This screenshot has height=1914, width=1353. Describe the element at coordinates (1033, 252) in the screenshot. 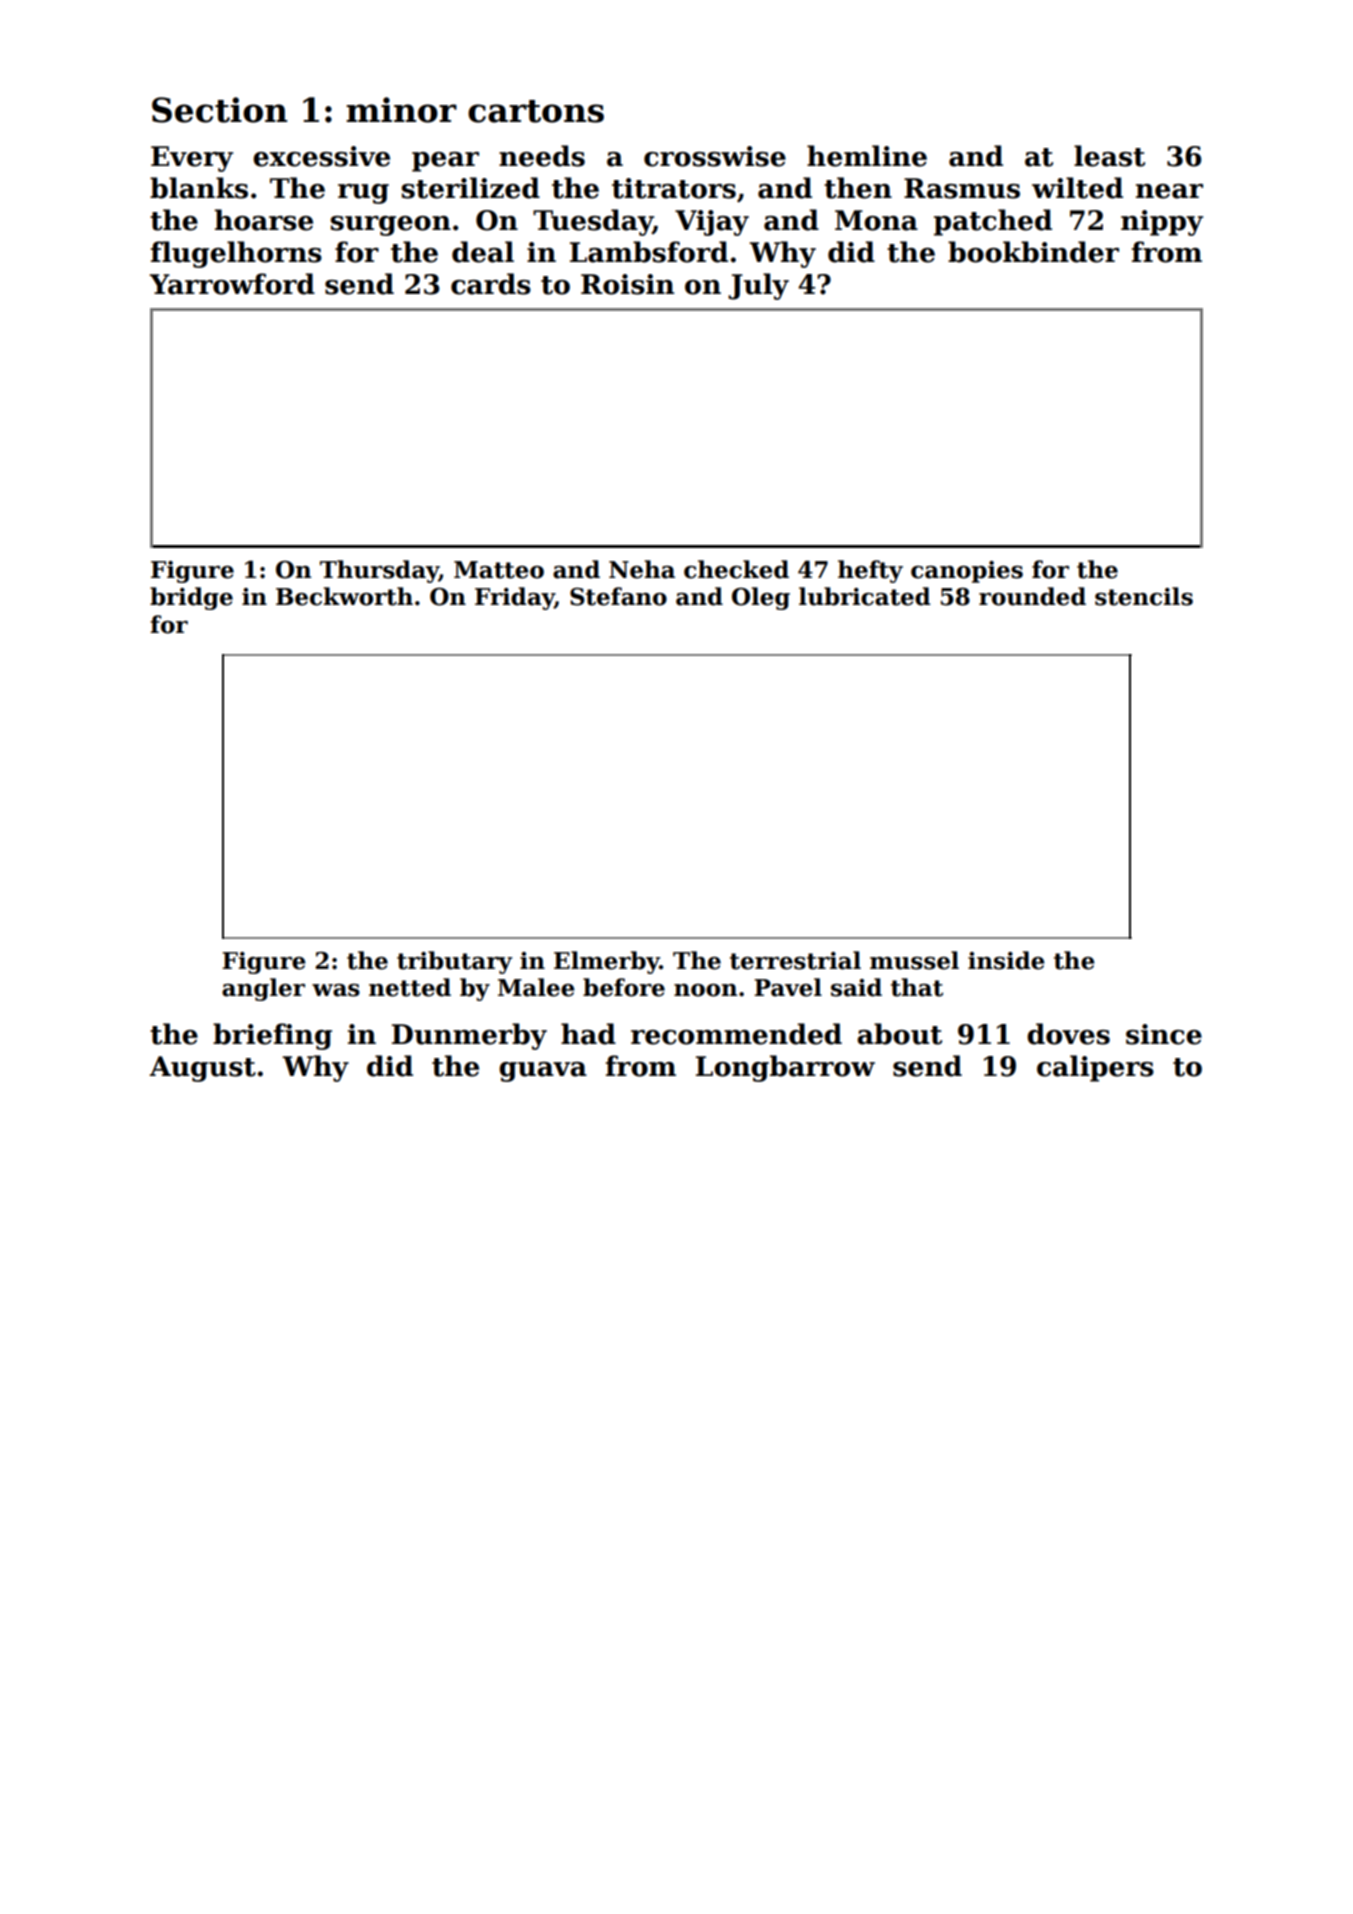

I see `bookbinder` at that location.
